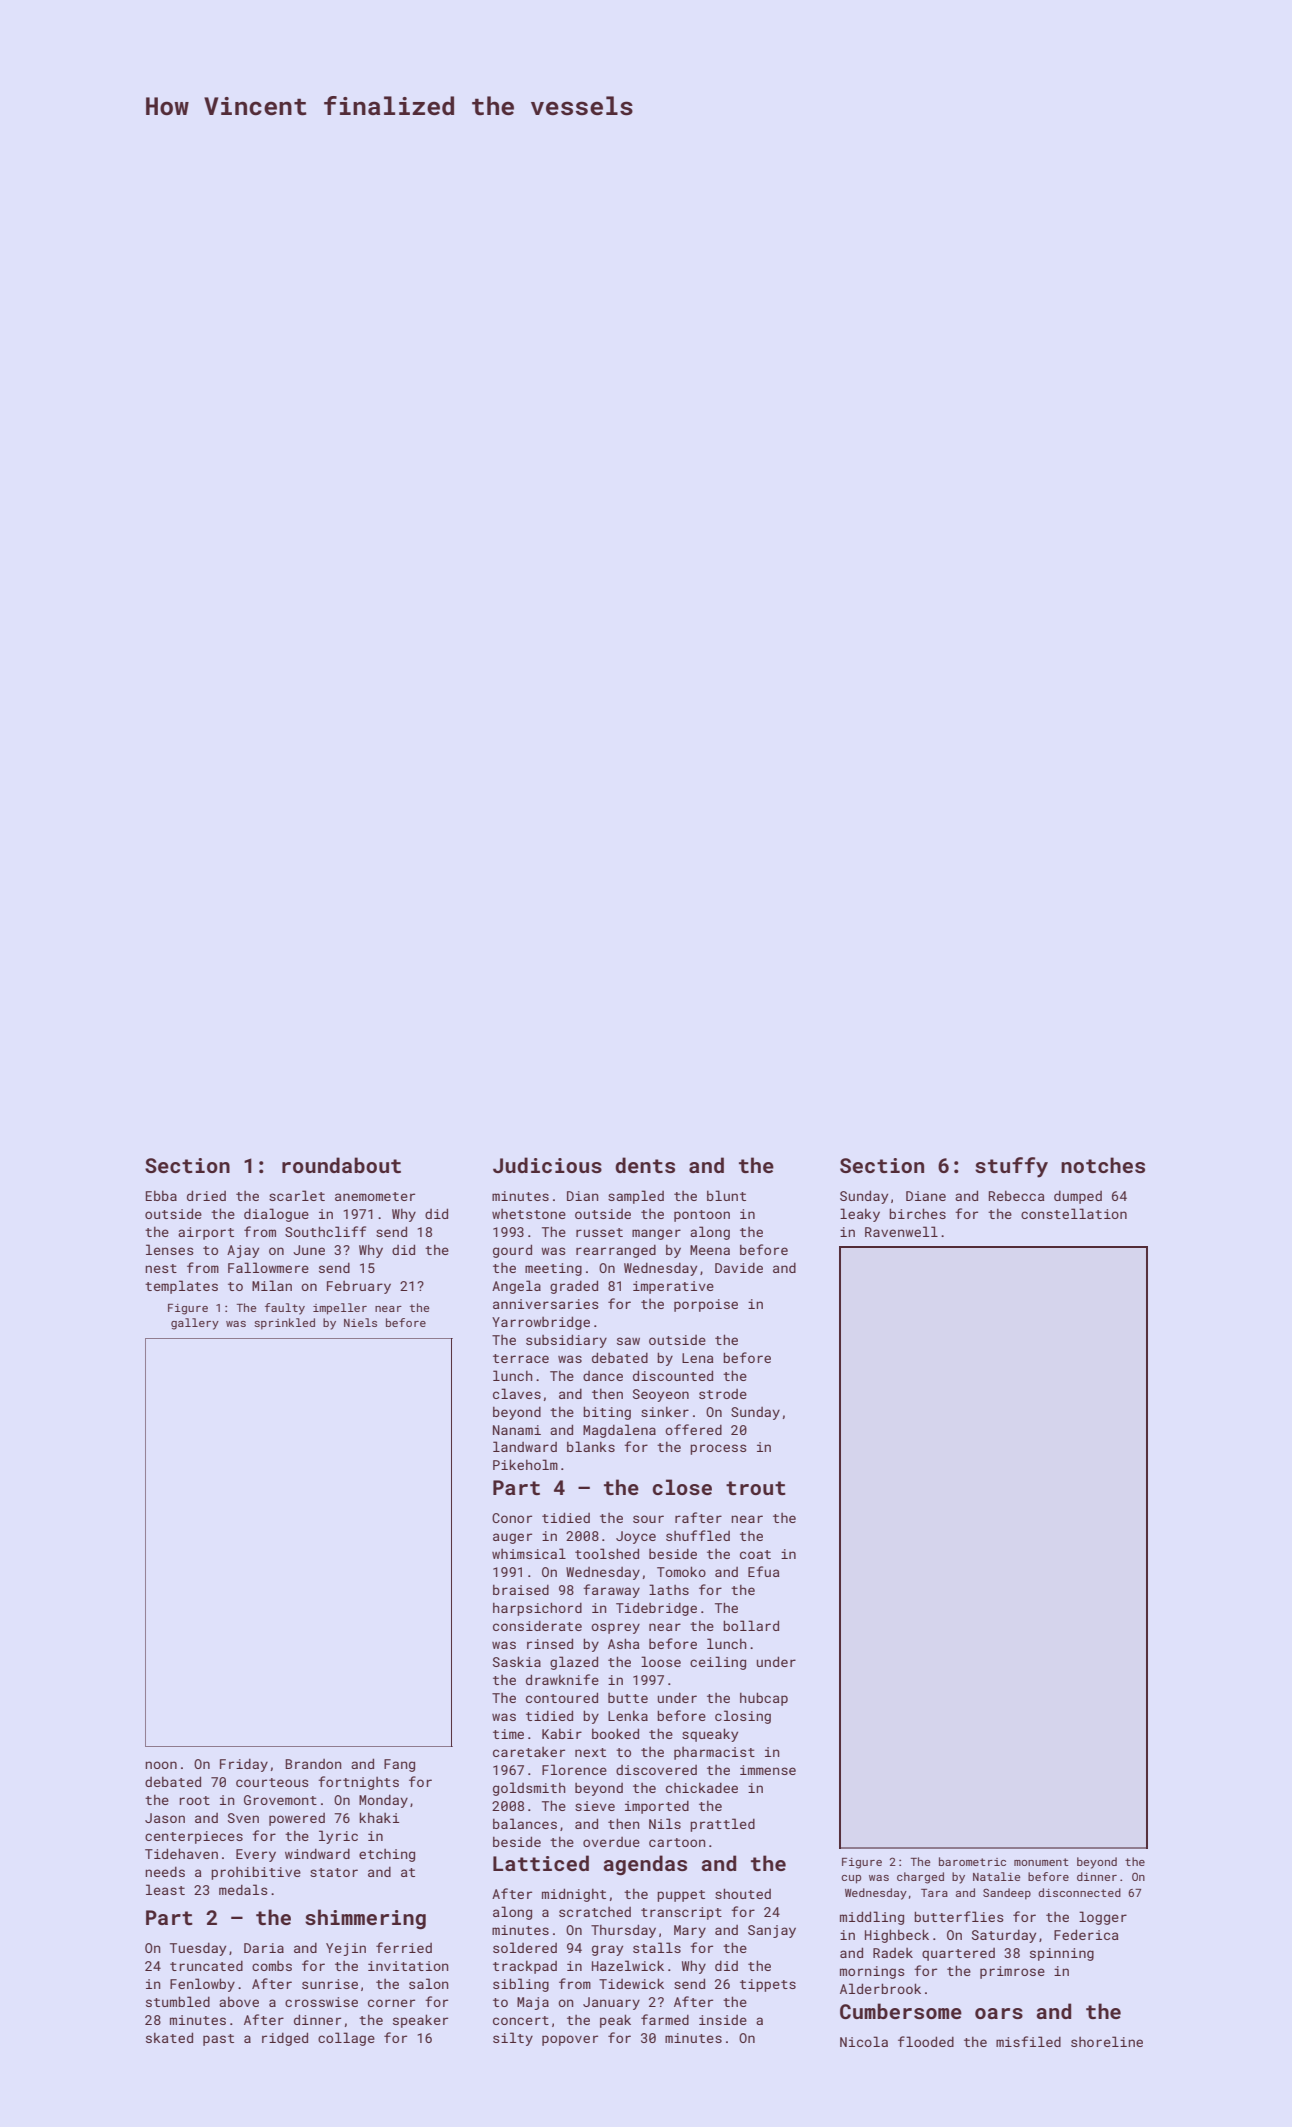 The width and height of the image is (1292, 2127). Describe the element at coordinates (934, 1893) in the image. I see `Tara` at that location.
